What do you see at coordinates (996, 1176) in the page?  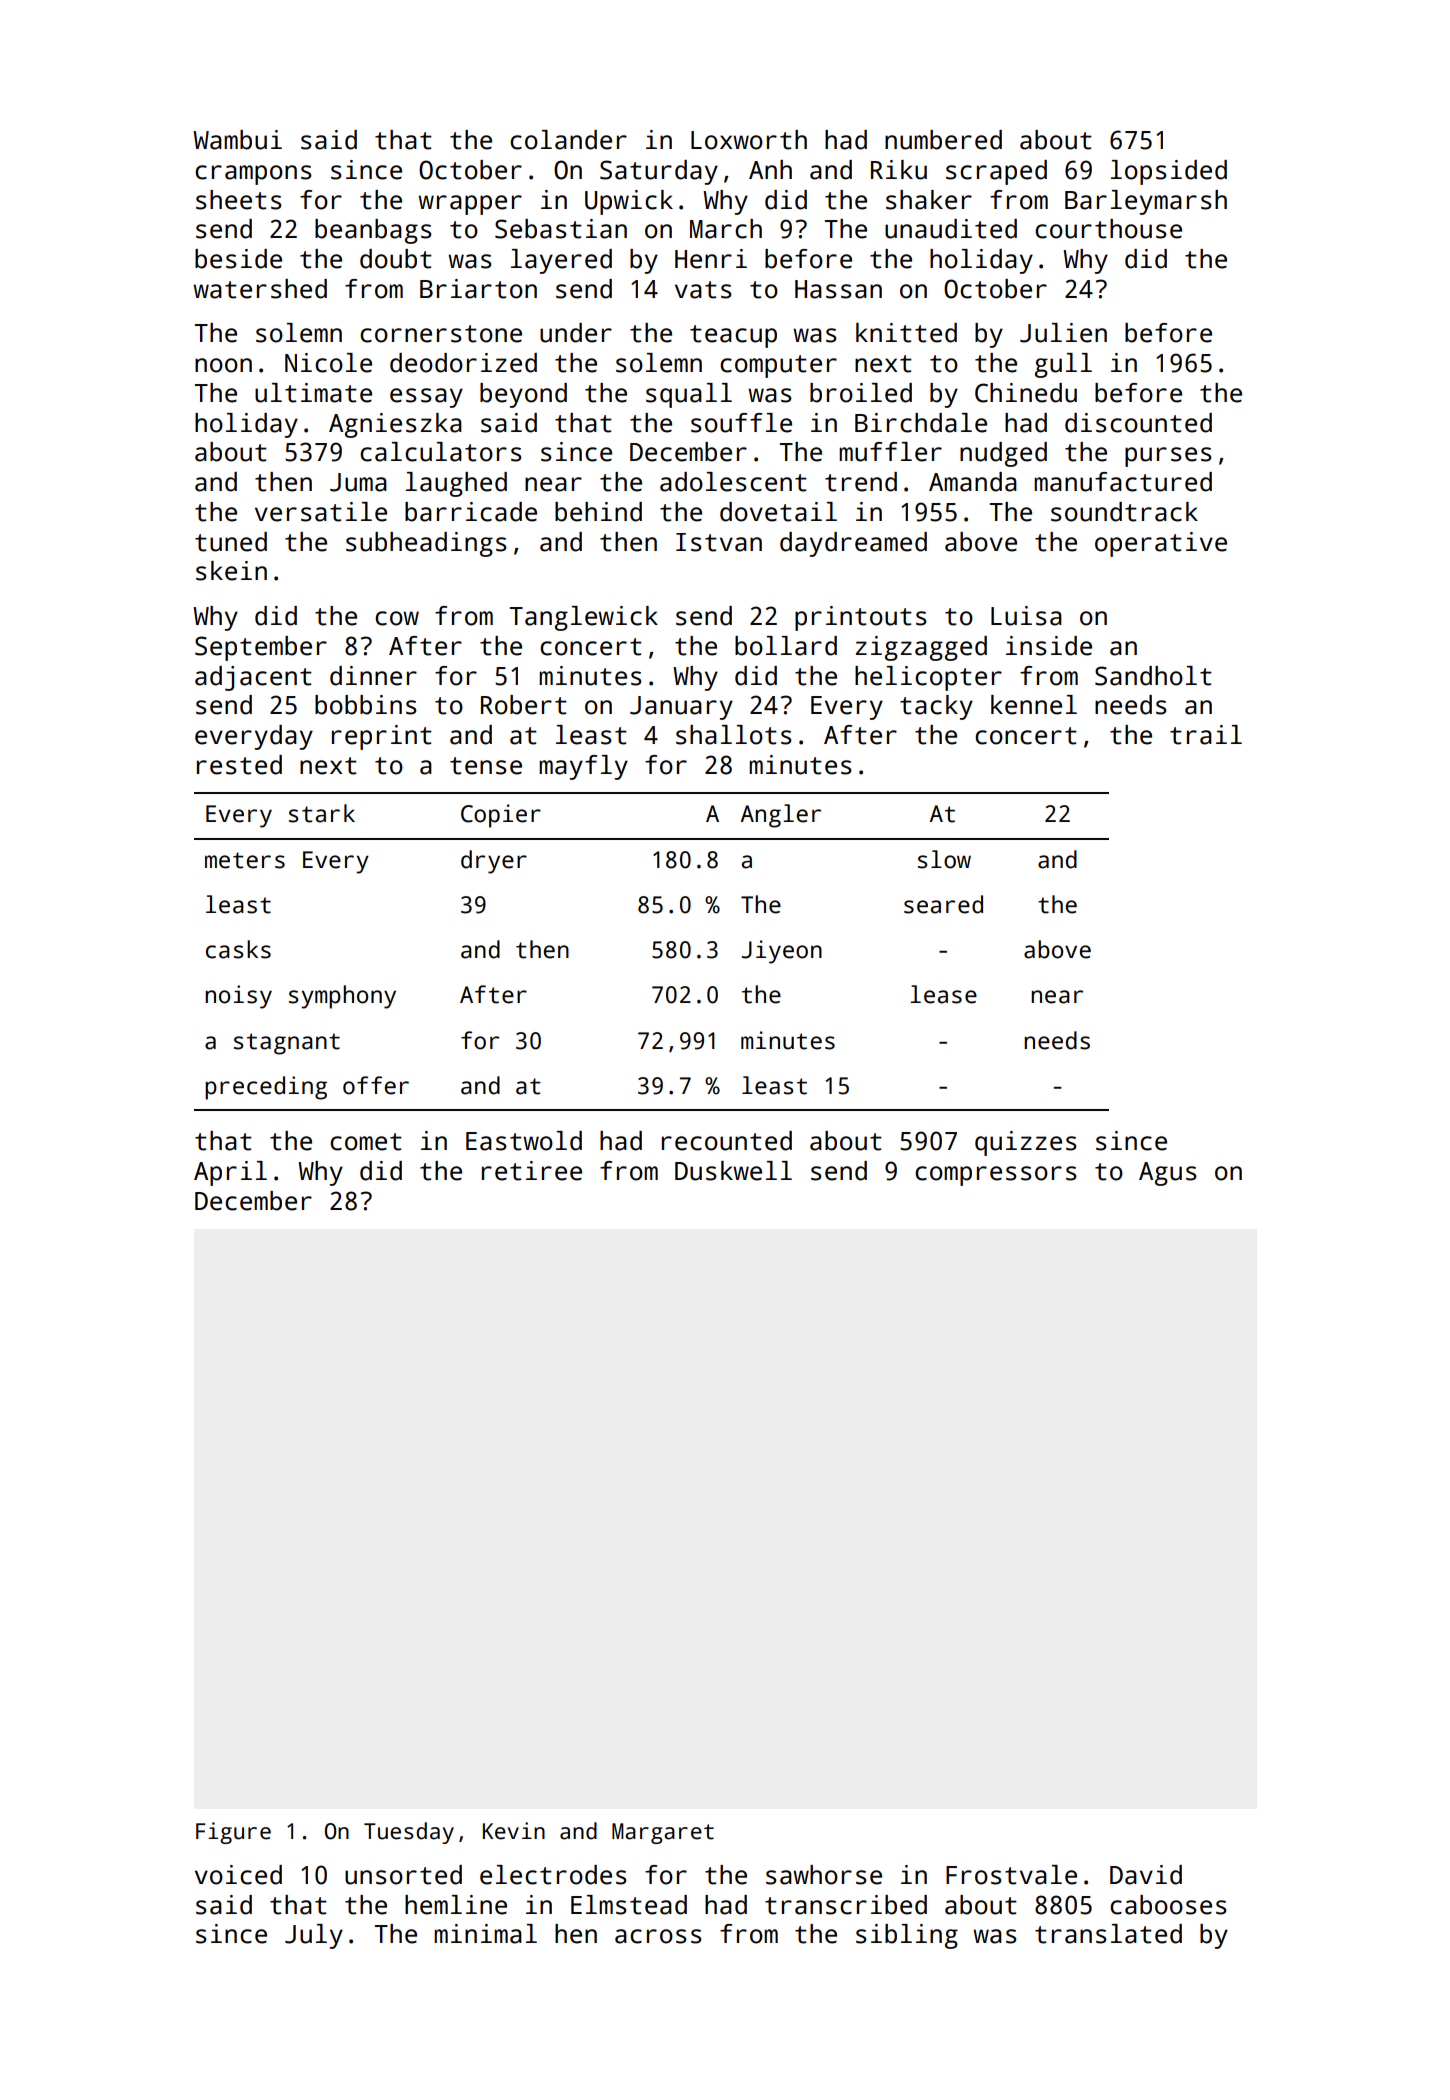 I see `compressors` at bounding box center [996, 1176].
